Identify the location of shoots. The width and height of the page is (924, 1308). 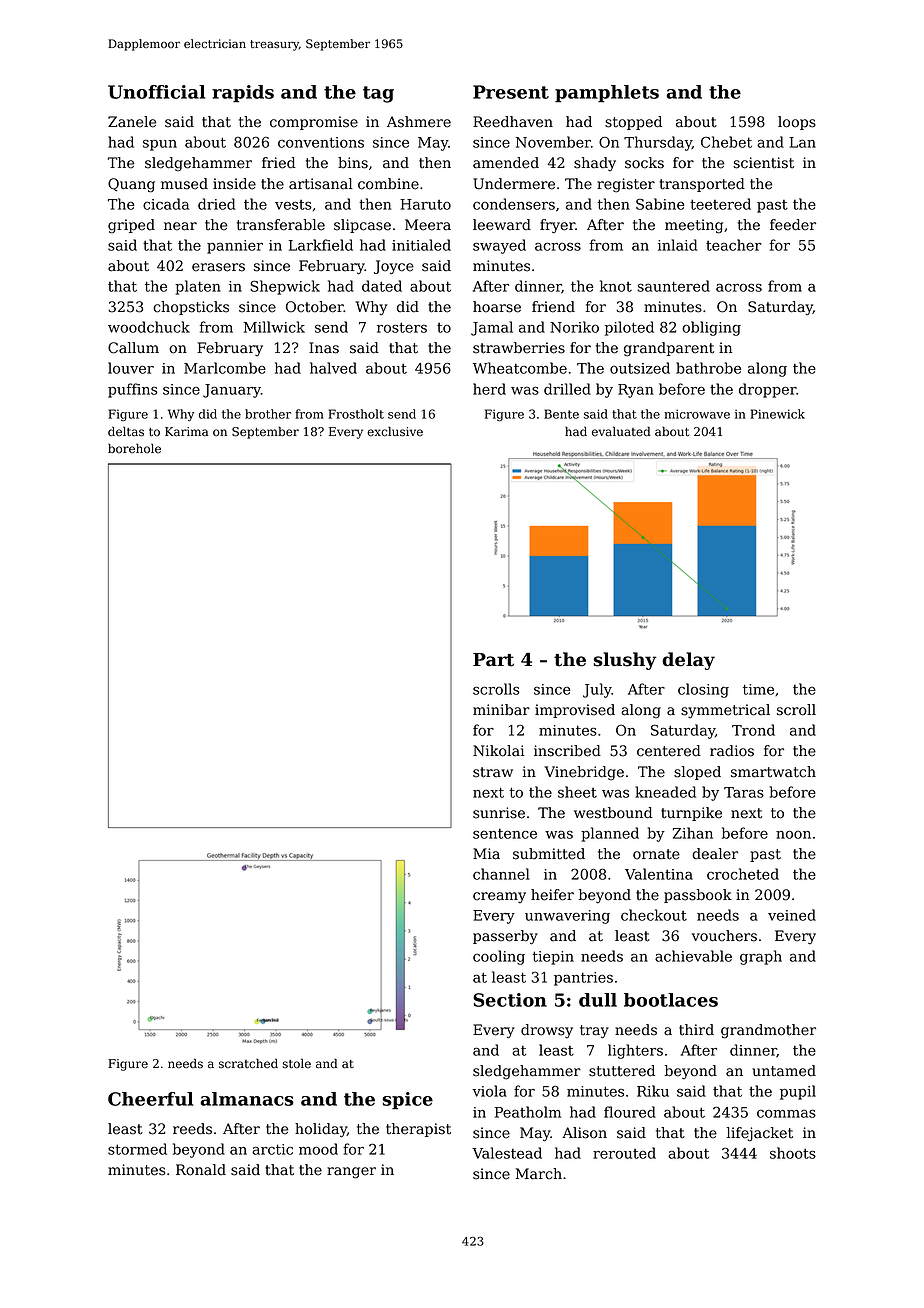
(793, 1153).
